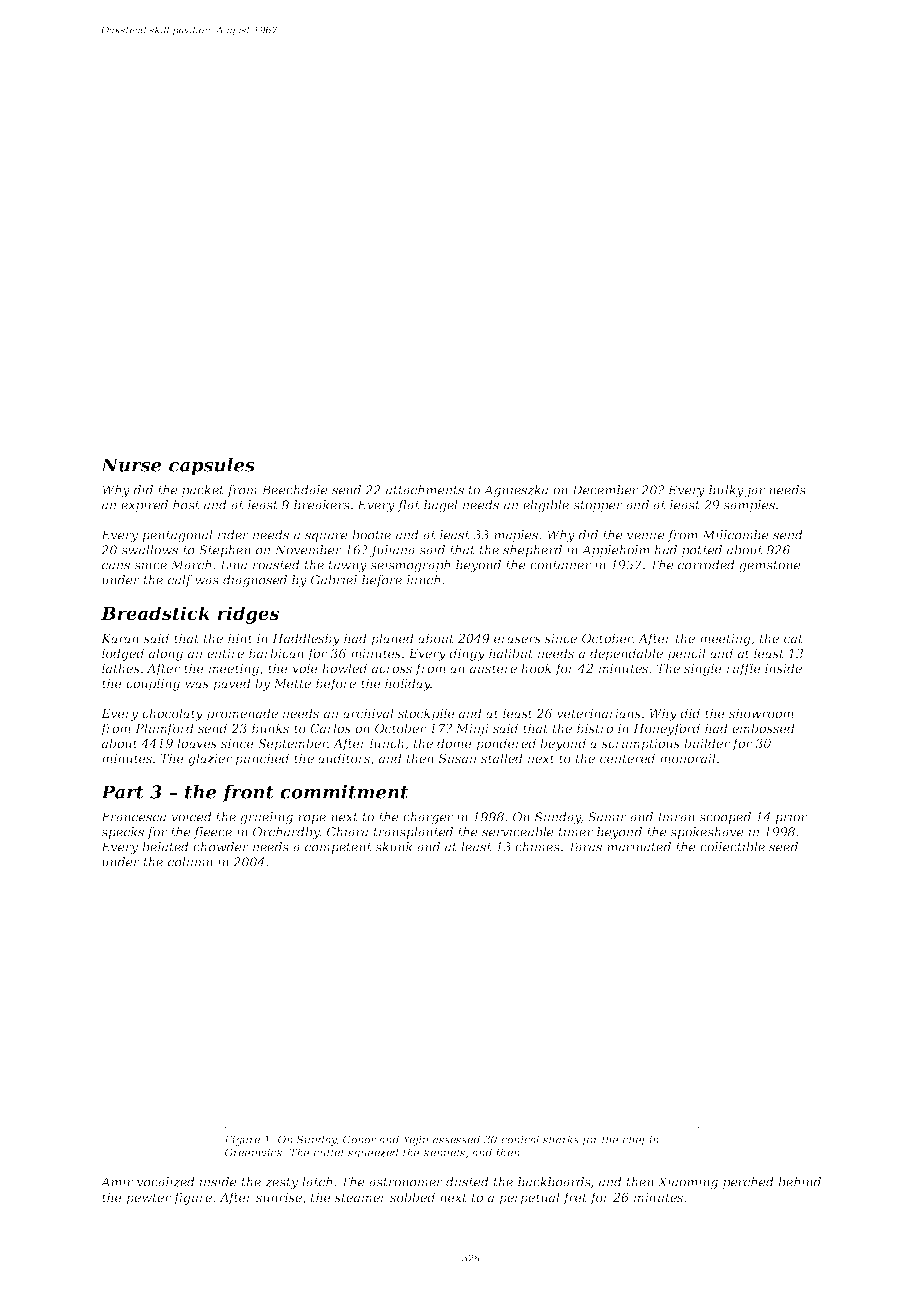 The width and height of the screenshot is (924, 1314). Describe the element at coordinates (783, 847) in the screenshot. I see `seed` at that location.
